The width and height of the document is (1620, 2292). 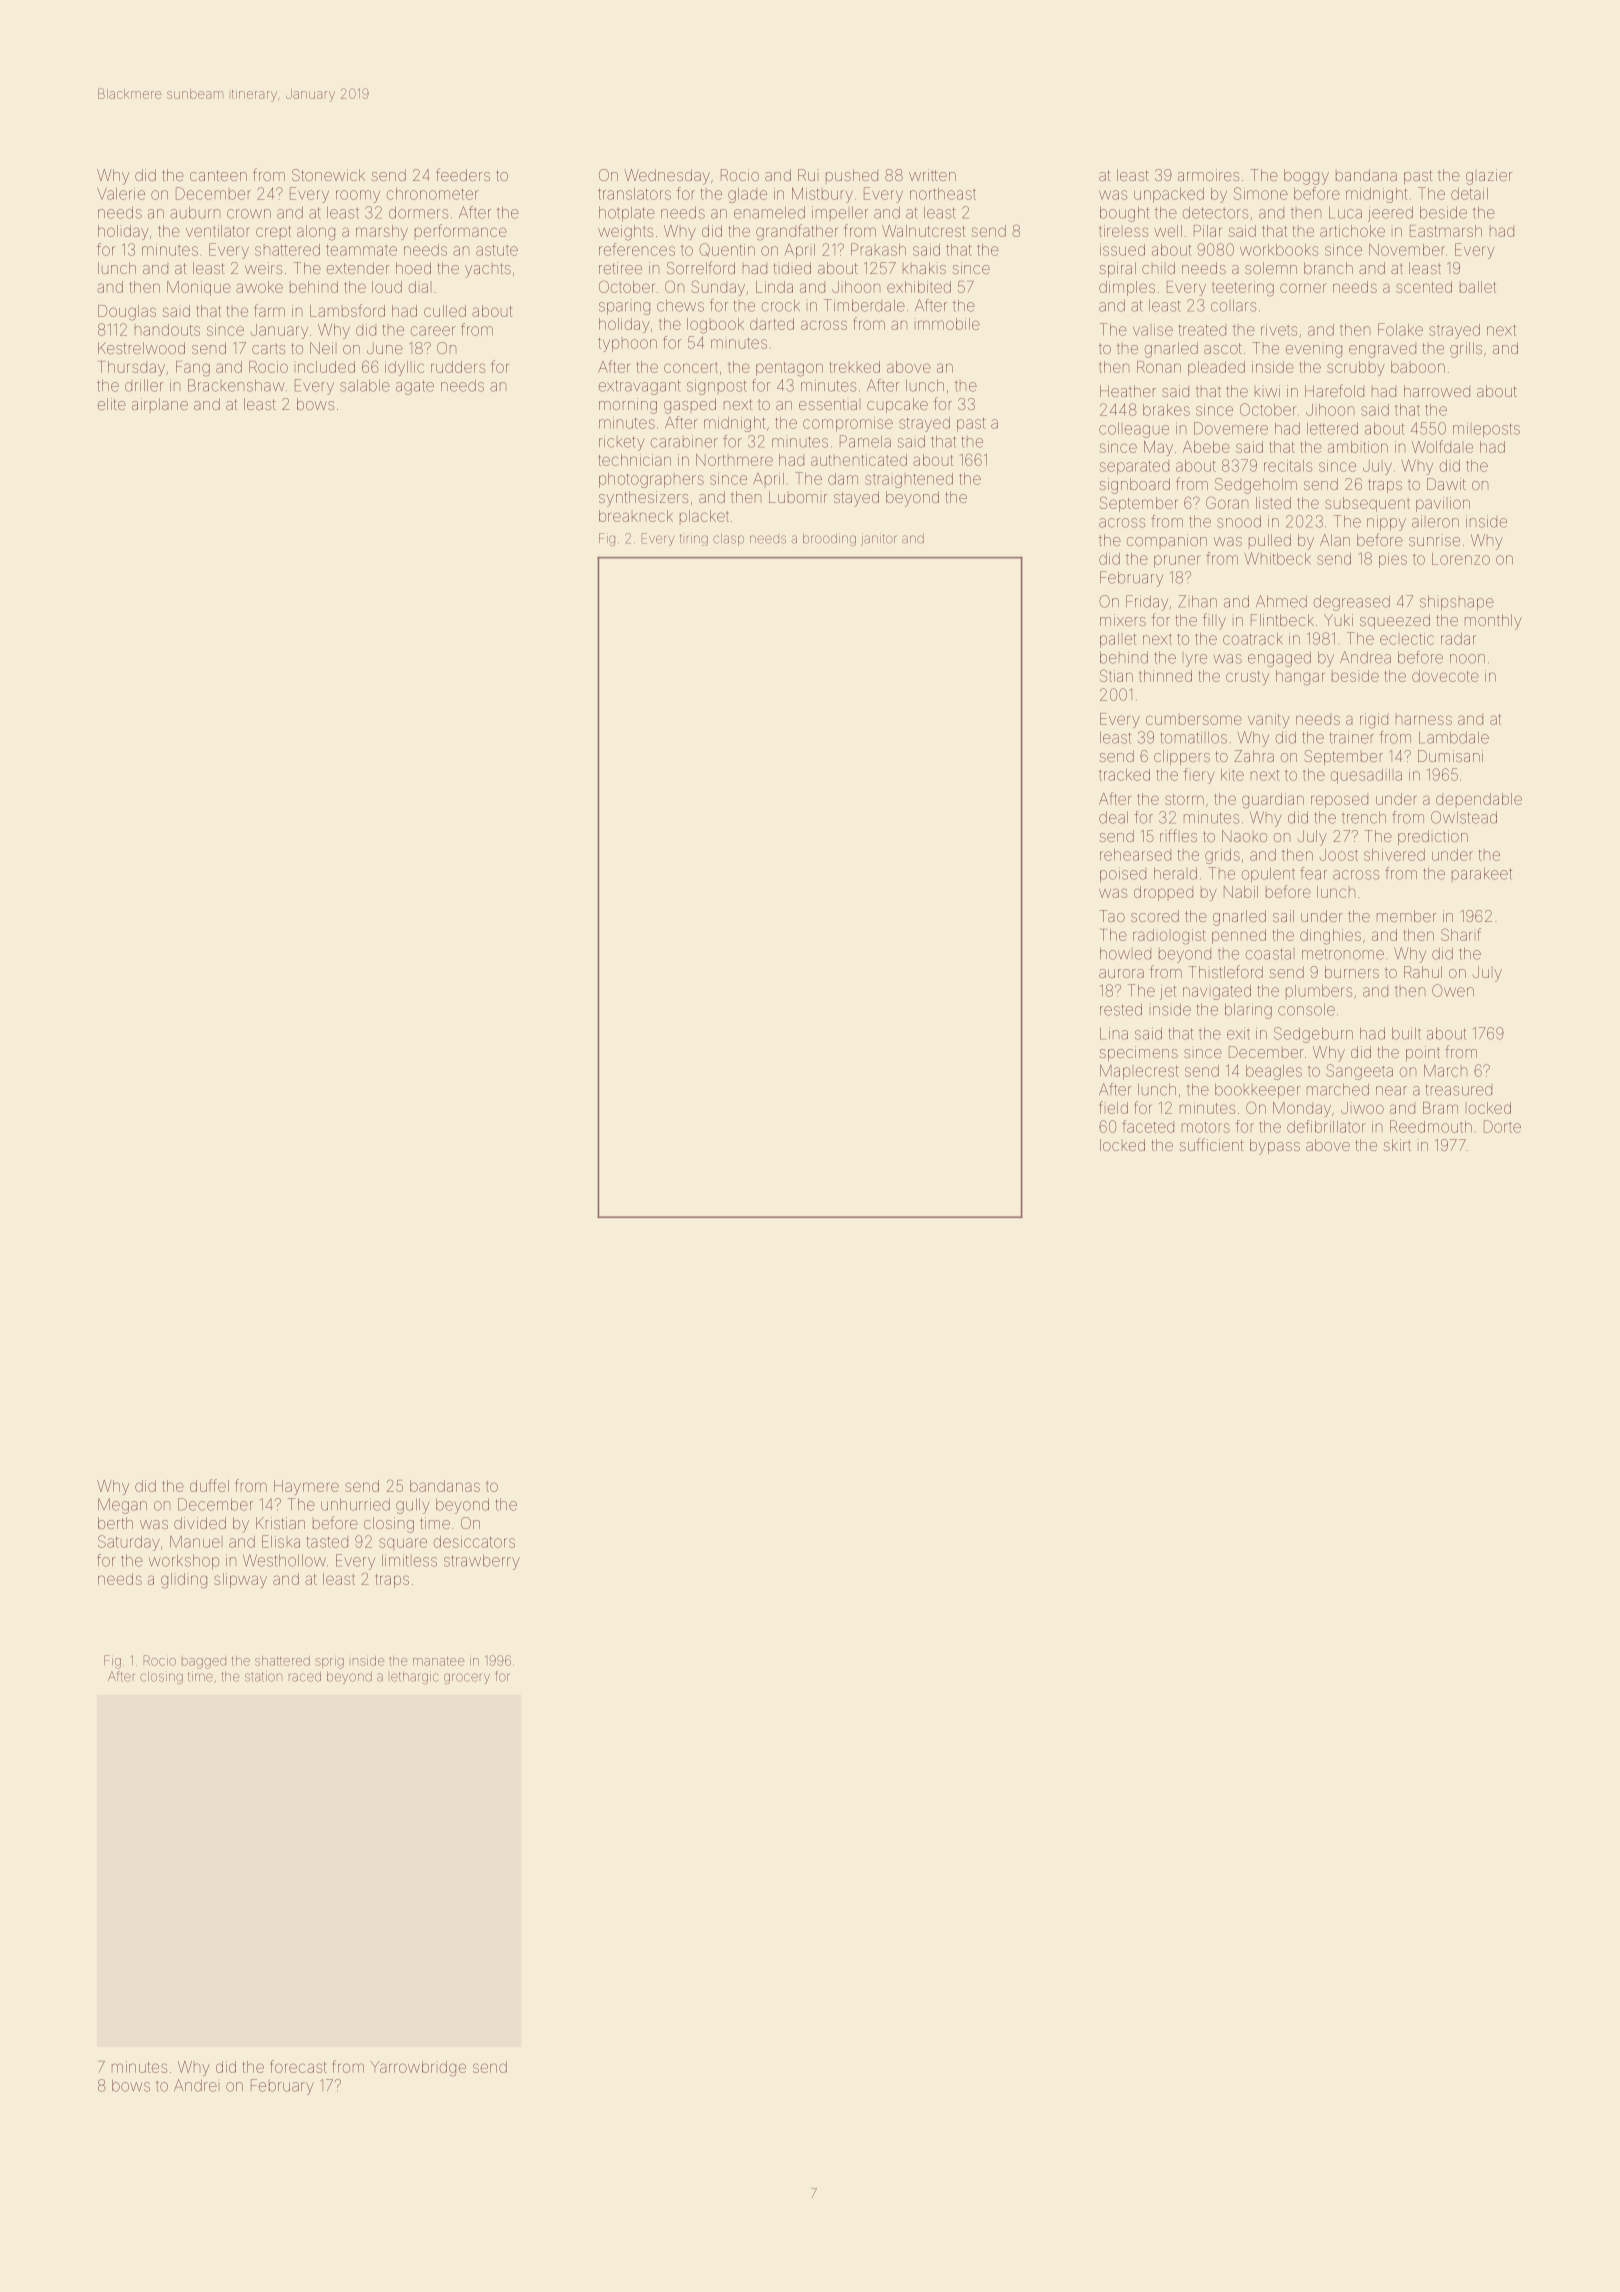 I want to click on elite, so click(x=112, y=404).
